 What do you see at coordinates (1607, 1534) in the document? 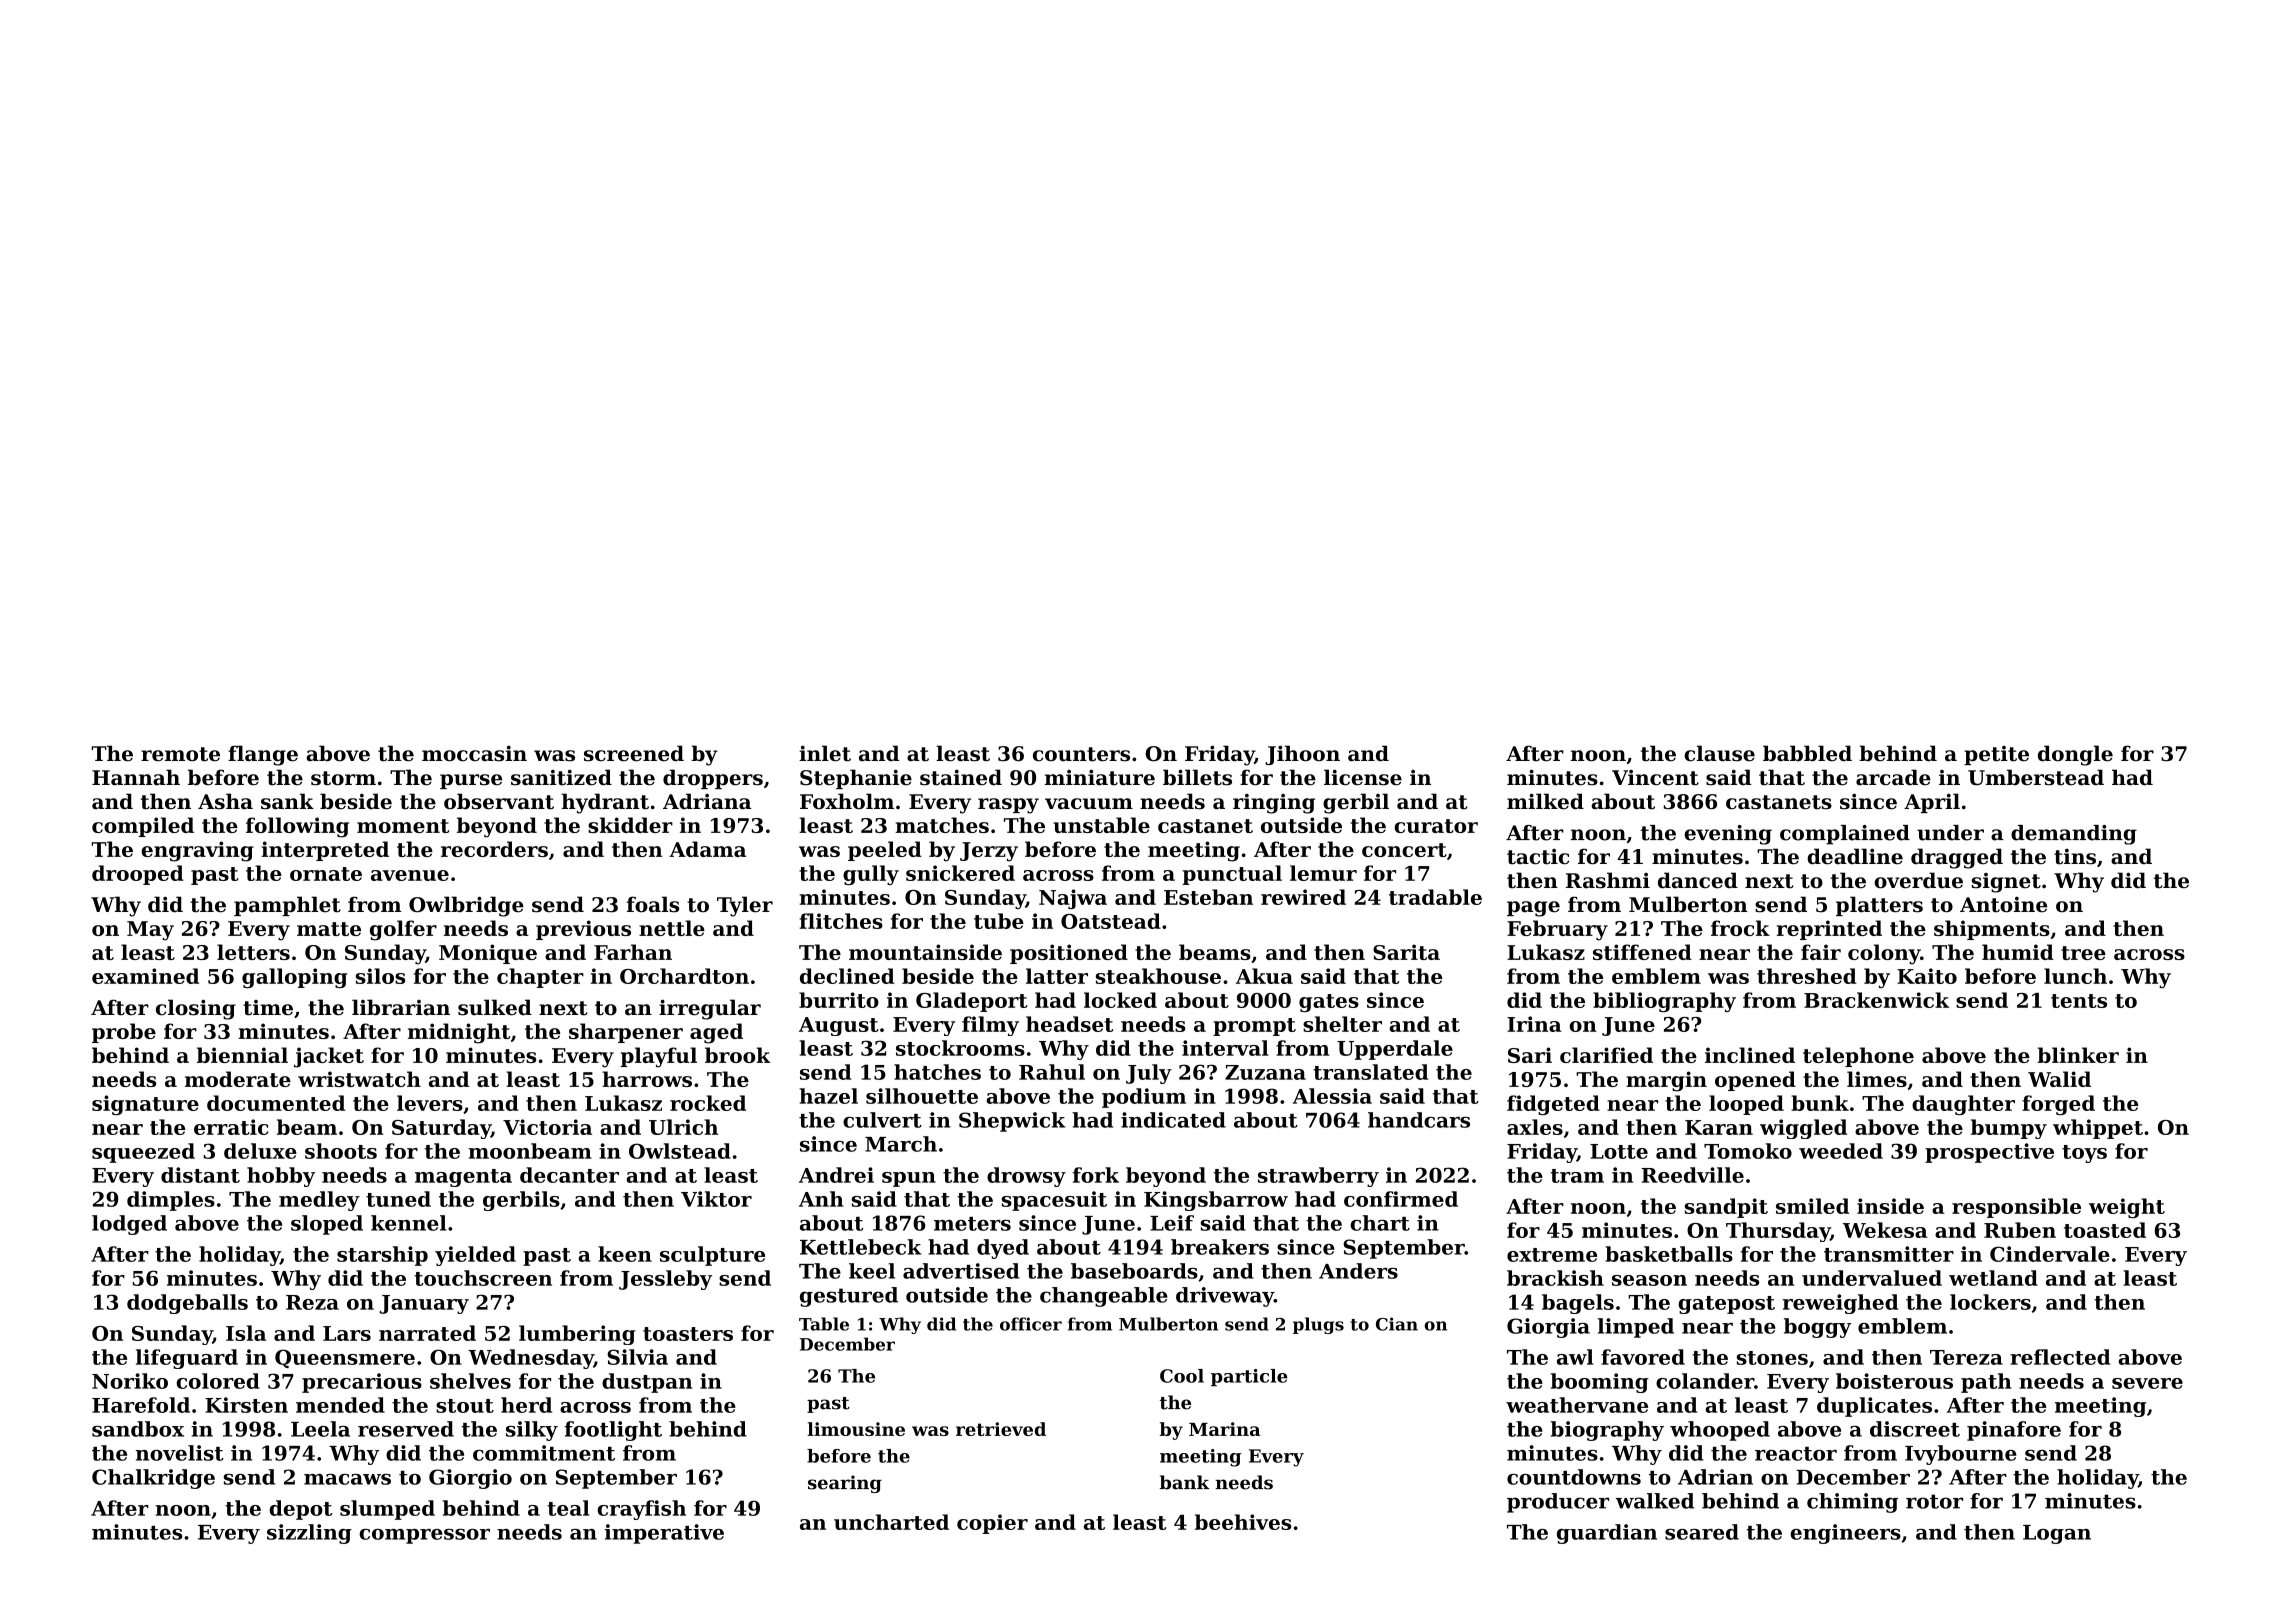
I see `guardian` at bounding box center [1607, 1534].
